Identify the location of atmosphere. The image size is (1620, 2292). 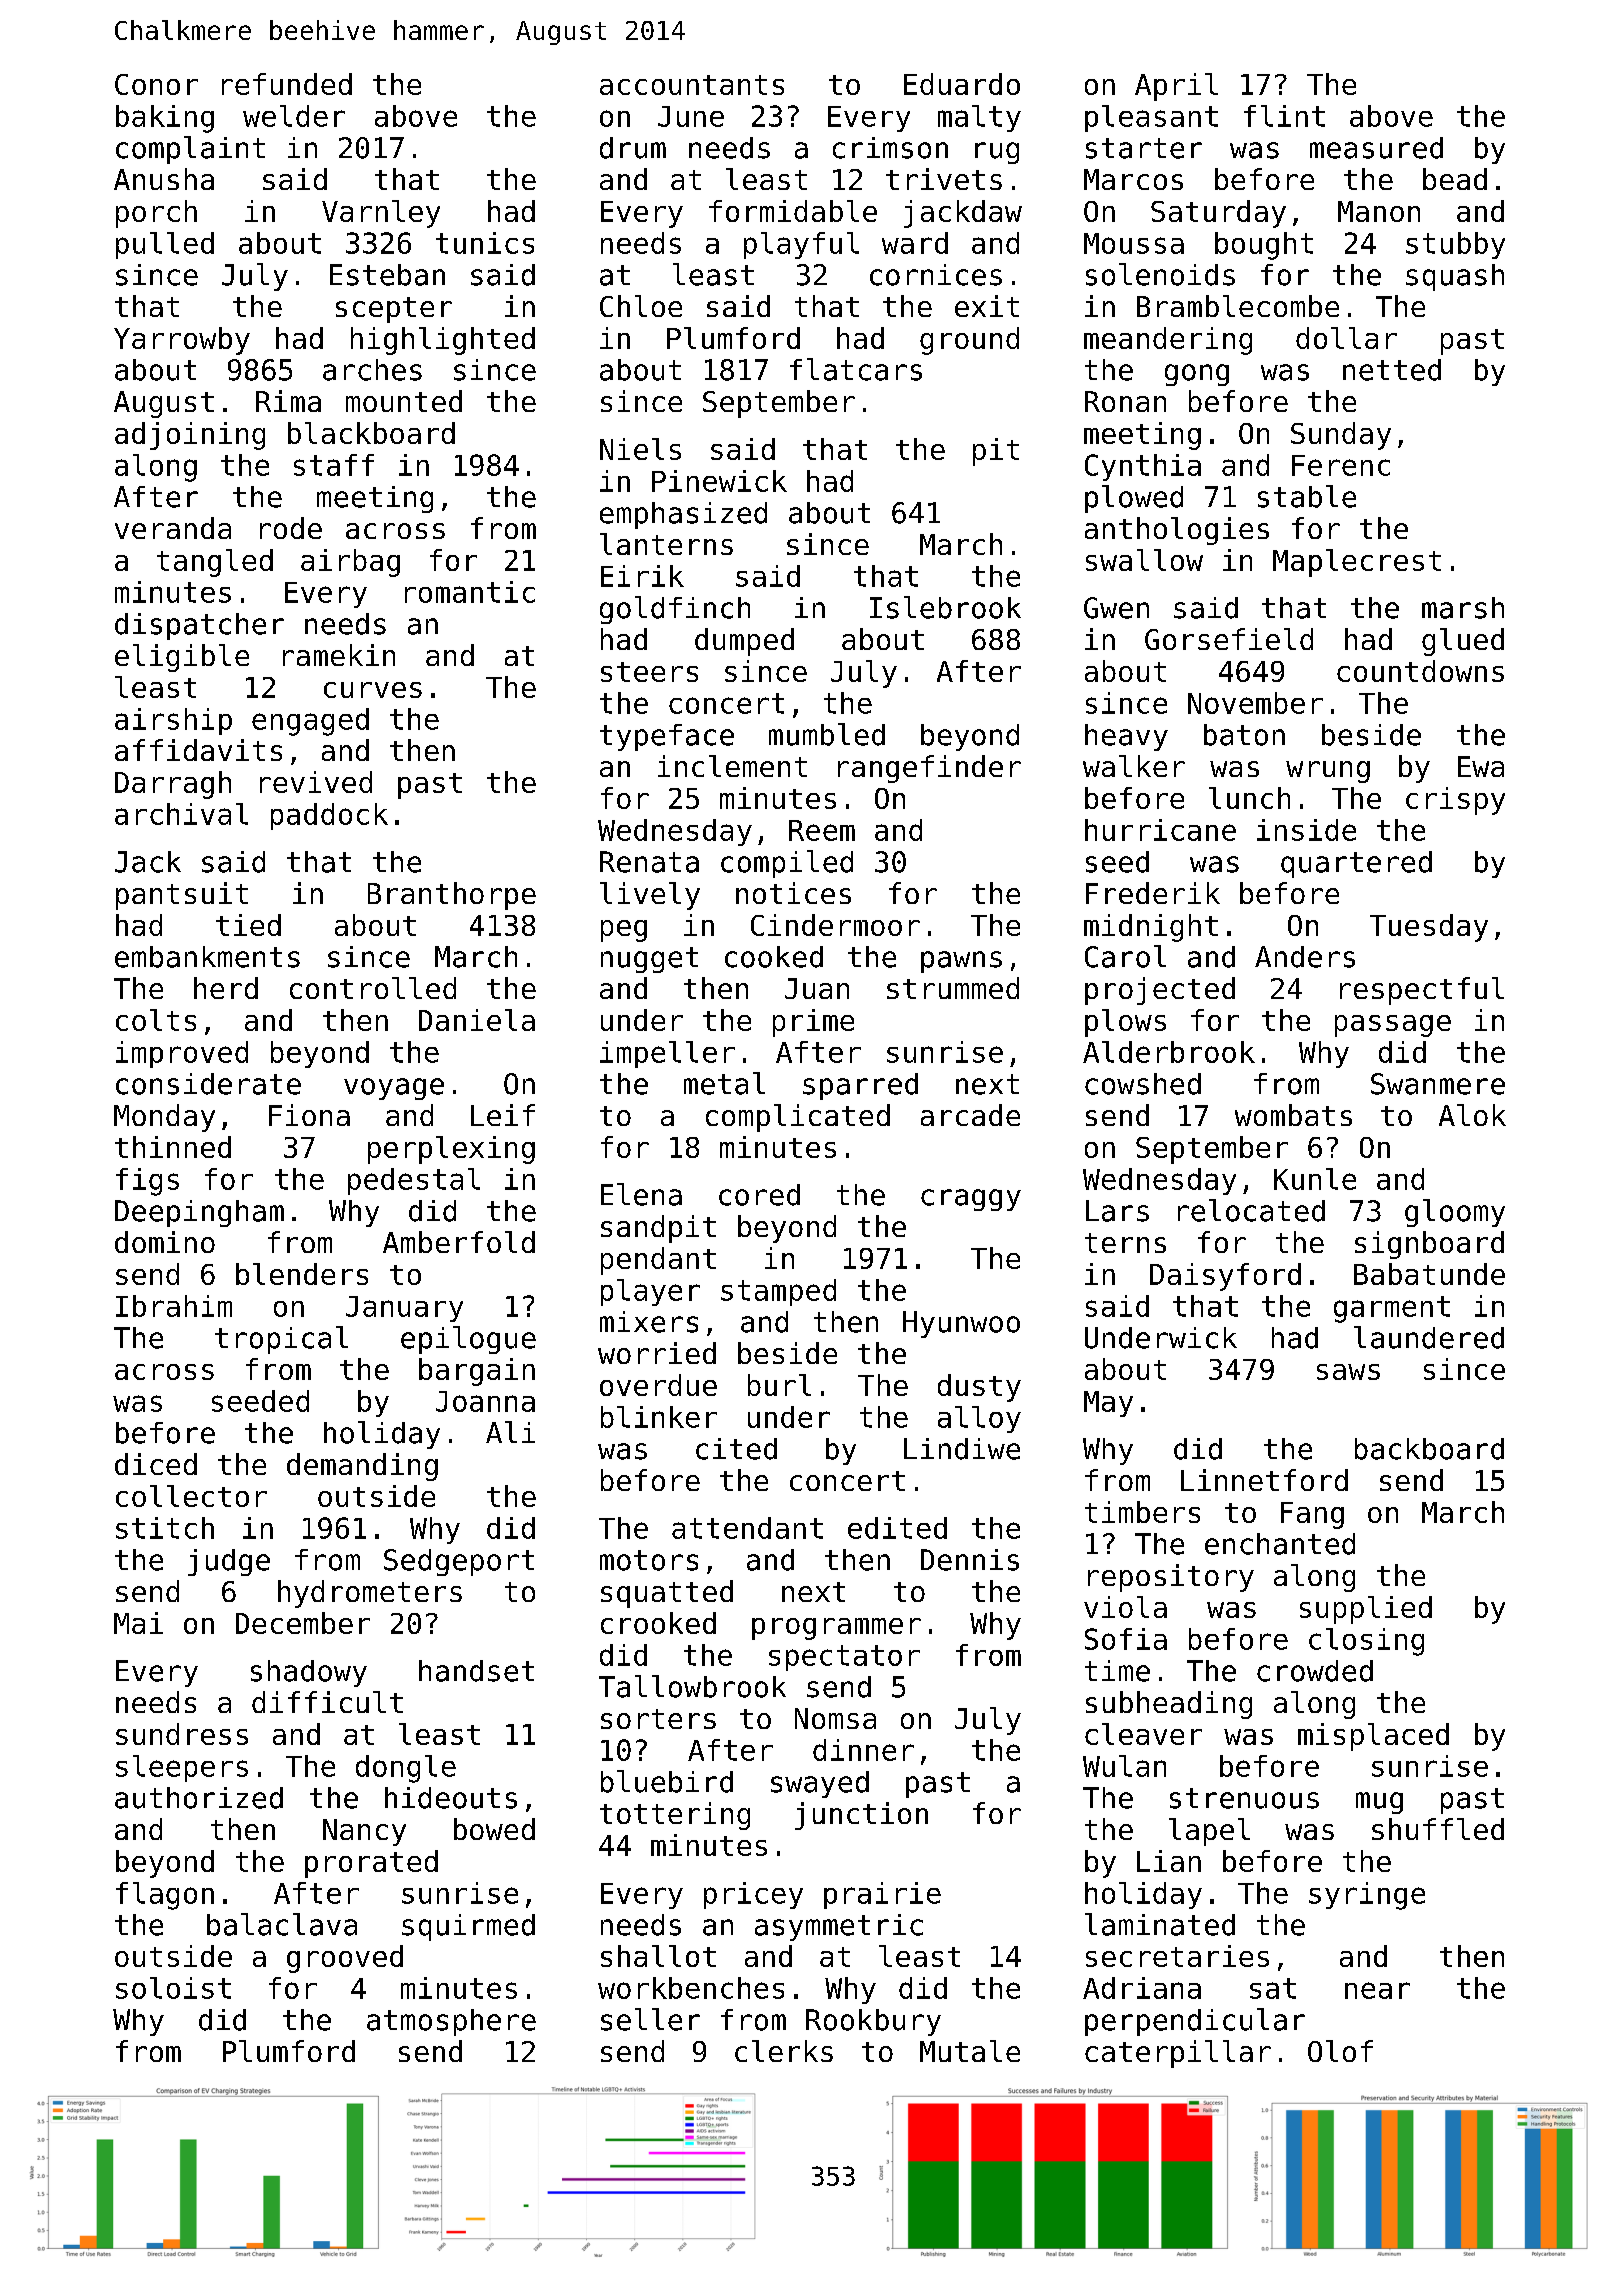
(451, 2022).
